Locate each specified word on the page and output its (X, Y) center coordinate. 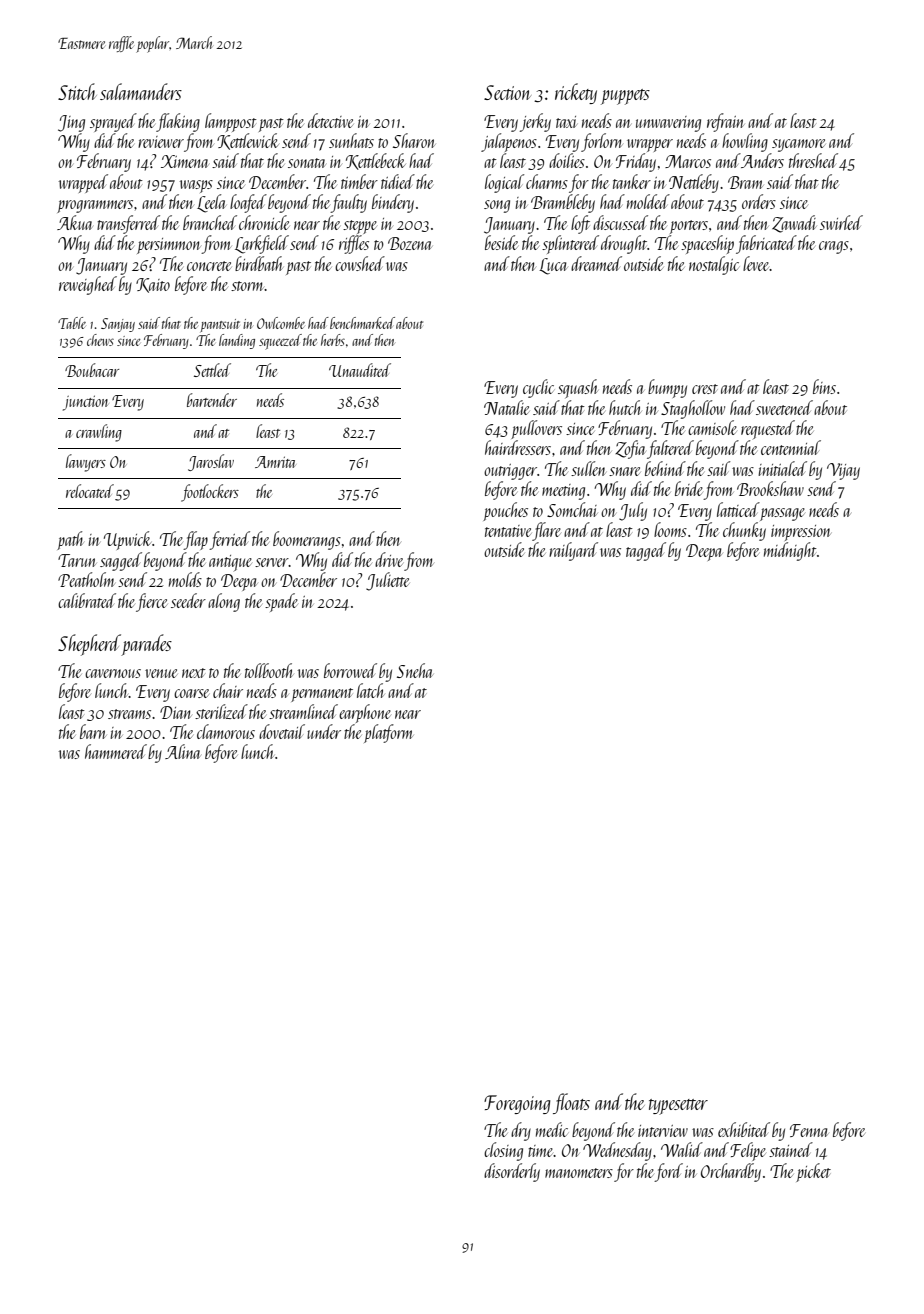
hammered (116, 751)
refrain (726, 122)
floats (571, 1103)
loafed (248, 203)
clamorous (226, 731)
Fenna (809, 1130)
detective (331, 120)
